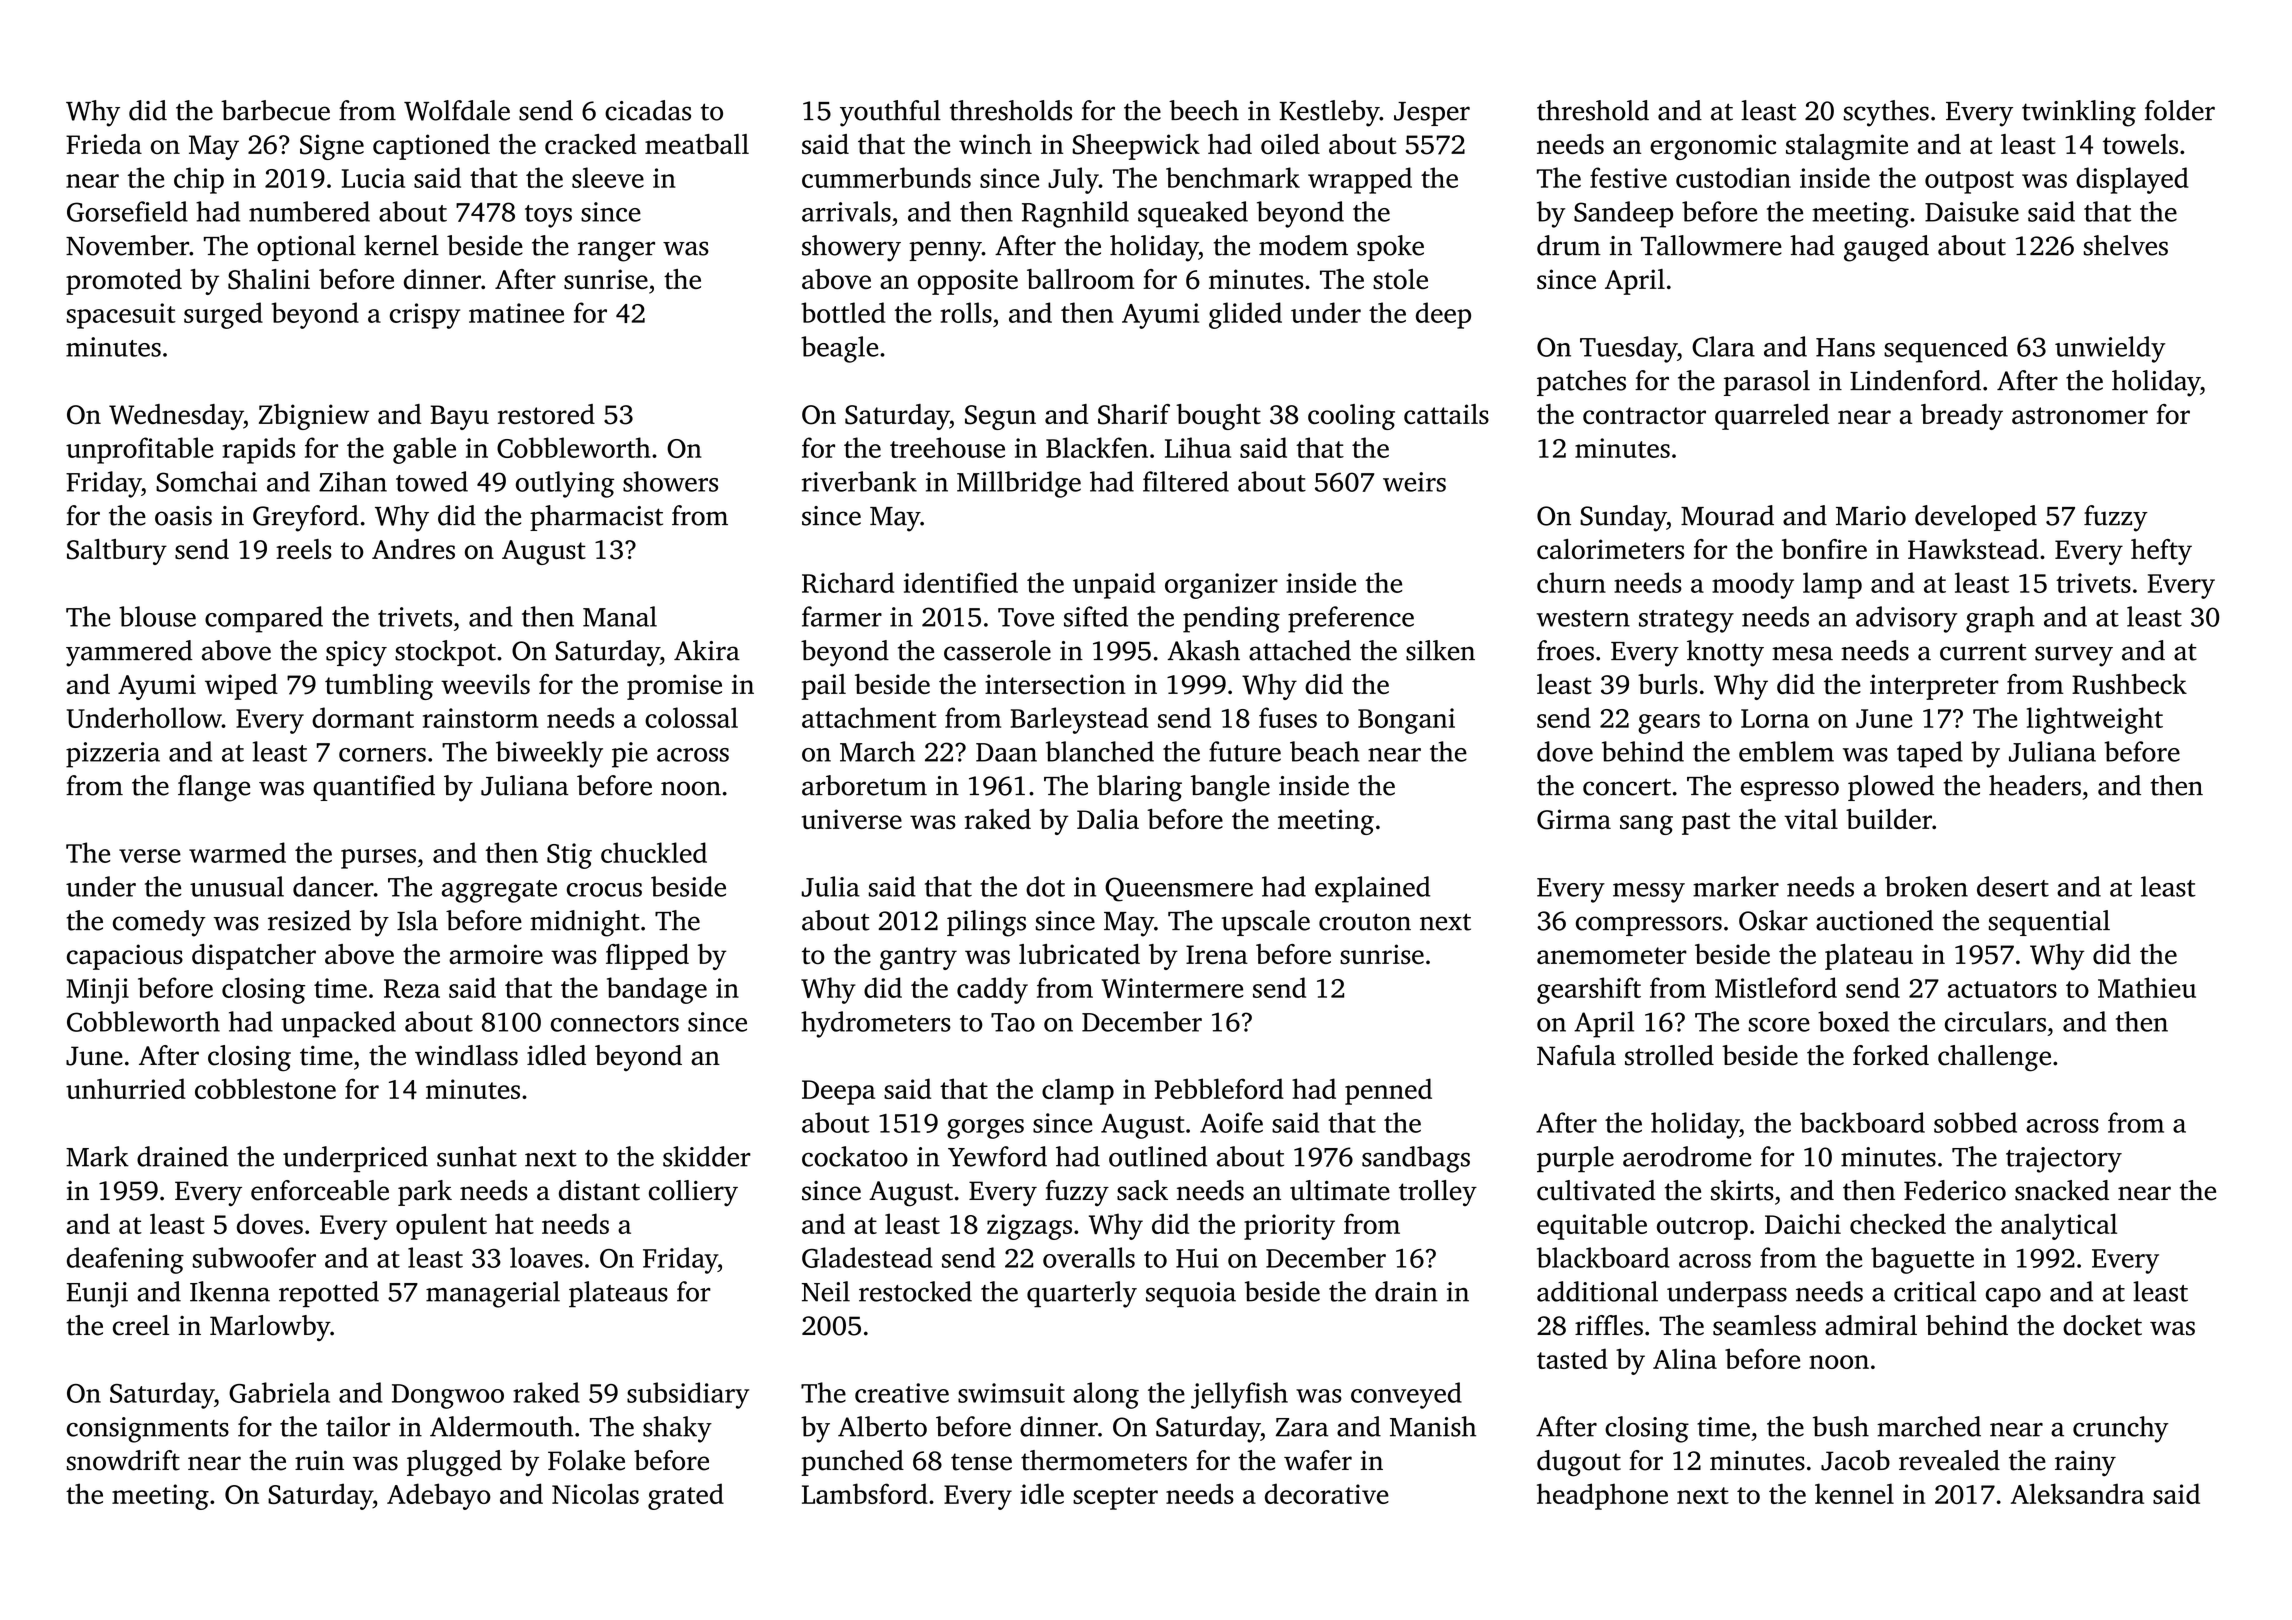 Image resolution: width=2292 pixels, height=1620 pixels. What do you see at coordinates (1603, 1257) in the image?
I see `blackboard` at bounding box center [1603, 1257].
